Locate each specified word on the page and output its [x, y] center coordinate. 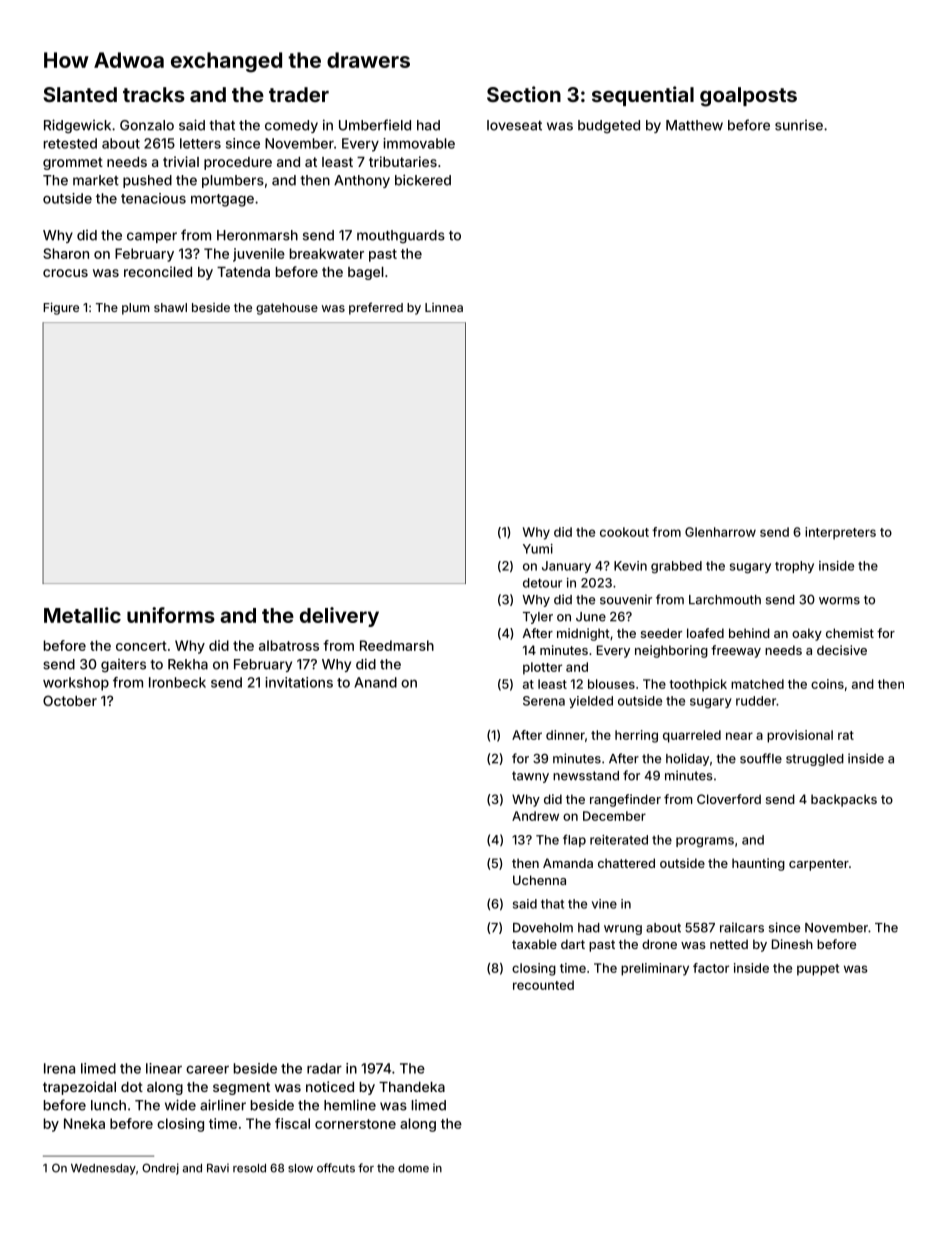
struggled [815, 760]
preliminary [655, 969]
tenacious [153, 198]
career [207, 1069]
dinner [565, 735]
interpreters [840, 533]
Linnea [444, 307]
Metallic [82, 615]
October [70, 700]
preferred [376, 308]
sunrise [799, 125]
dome [413, 1168]
